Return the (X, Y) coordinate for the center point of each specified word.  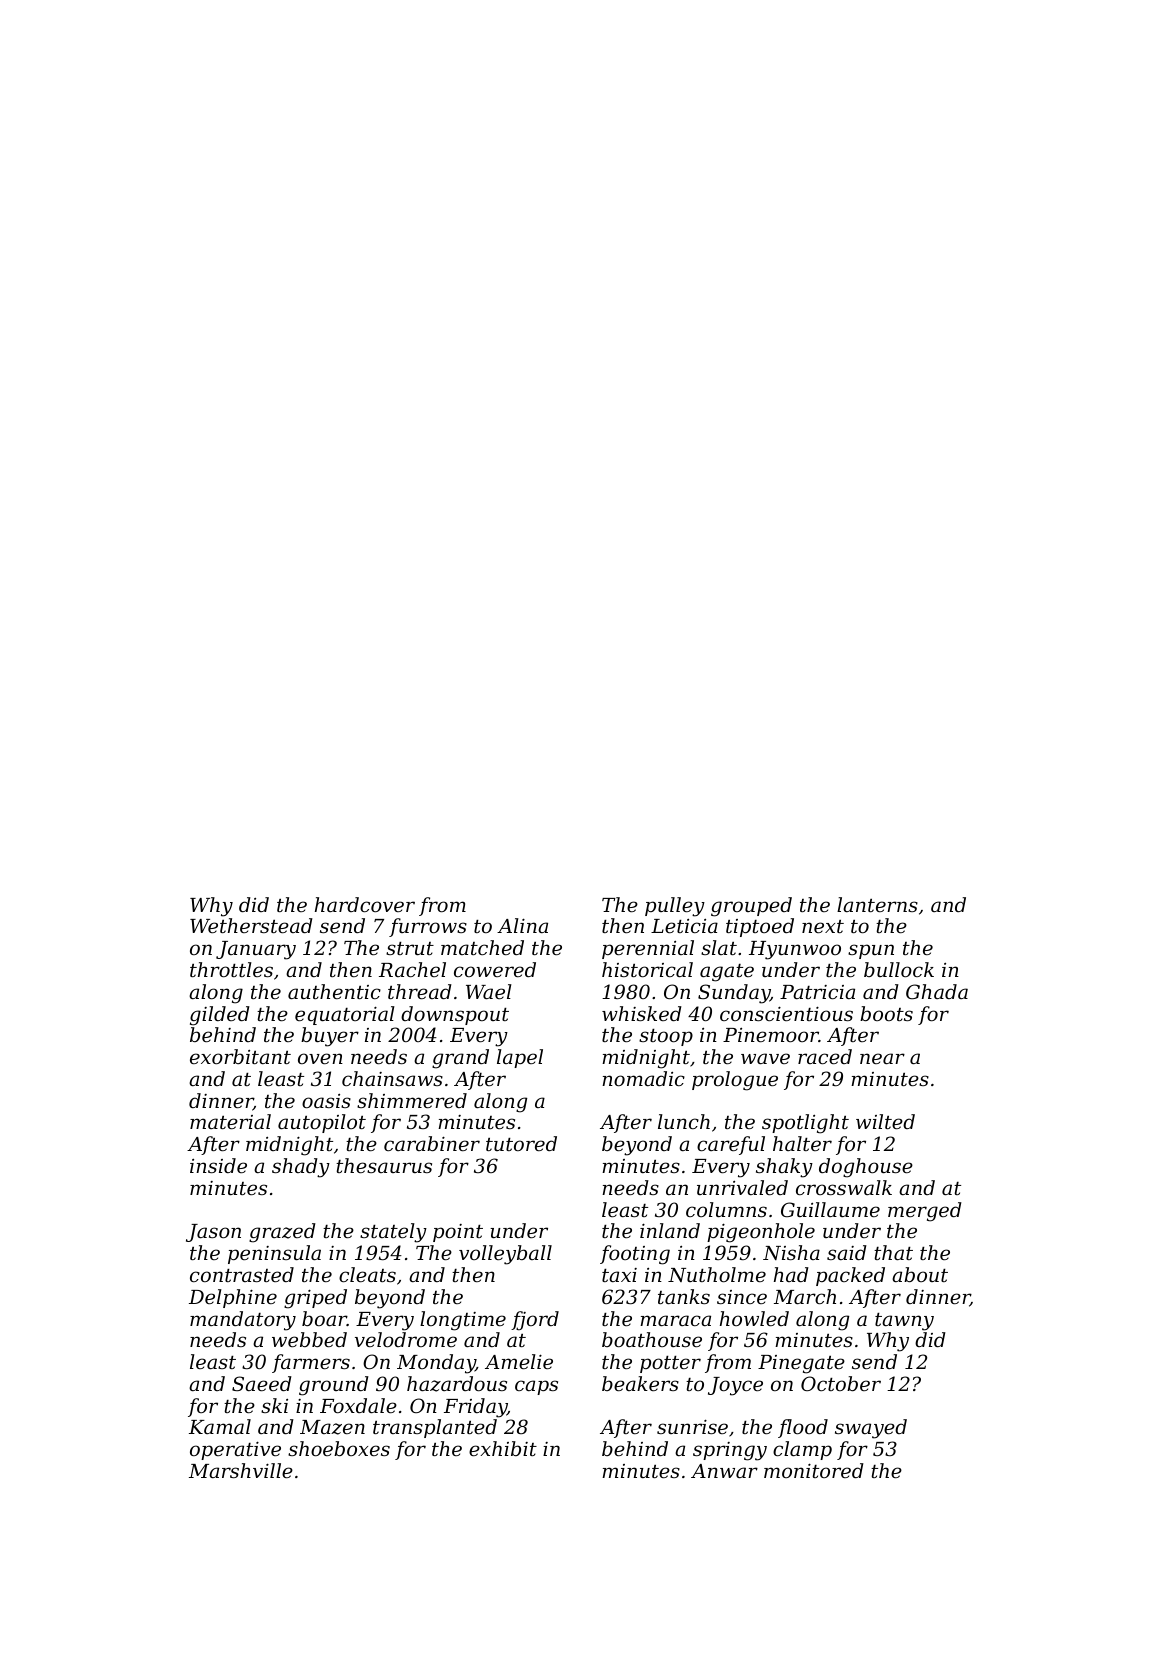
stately (393, 1233)
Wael (489, 991)
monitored (814, 1470)
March (805, 1296)
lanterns (877, 904)
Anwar (724, 1471)
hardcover (365, 904)
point (458, 1233)
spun (871, 951)
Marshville (241, 1470)
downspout (455, 1015)
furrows (428, 927)
